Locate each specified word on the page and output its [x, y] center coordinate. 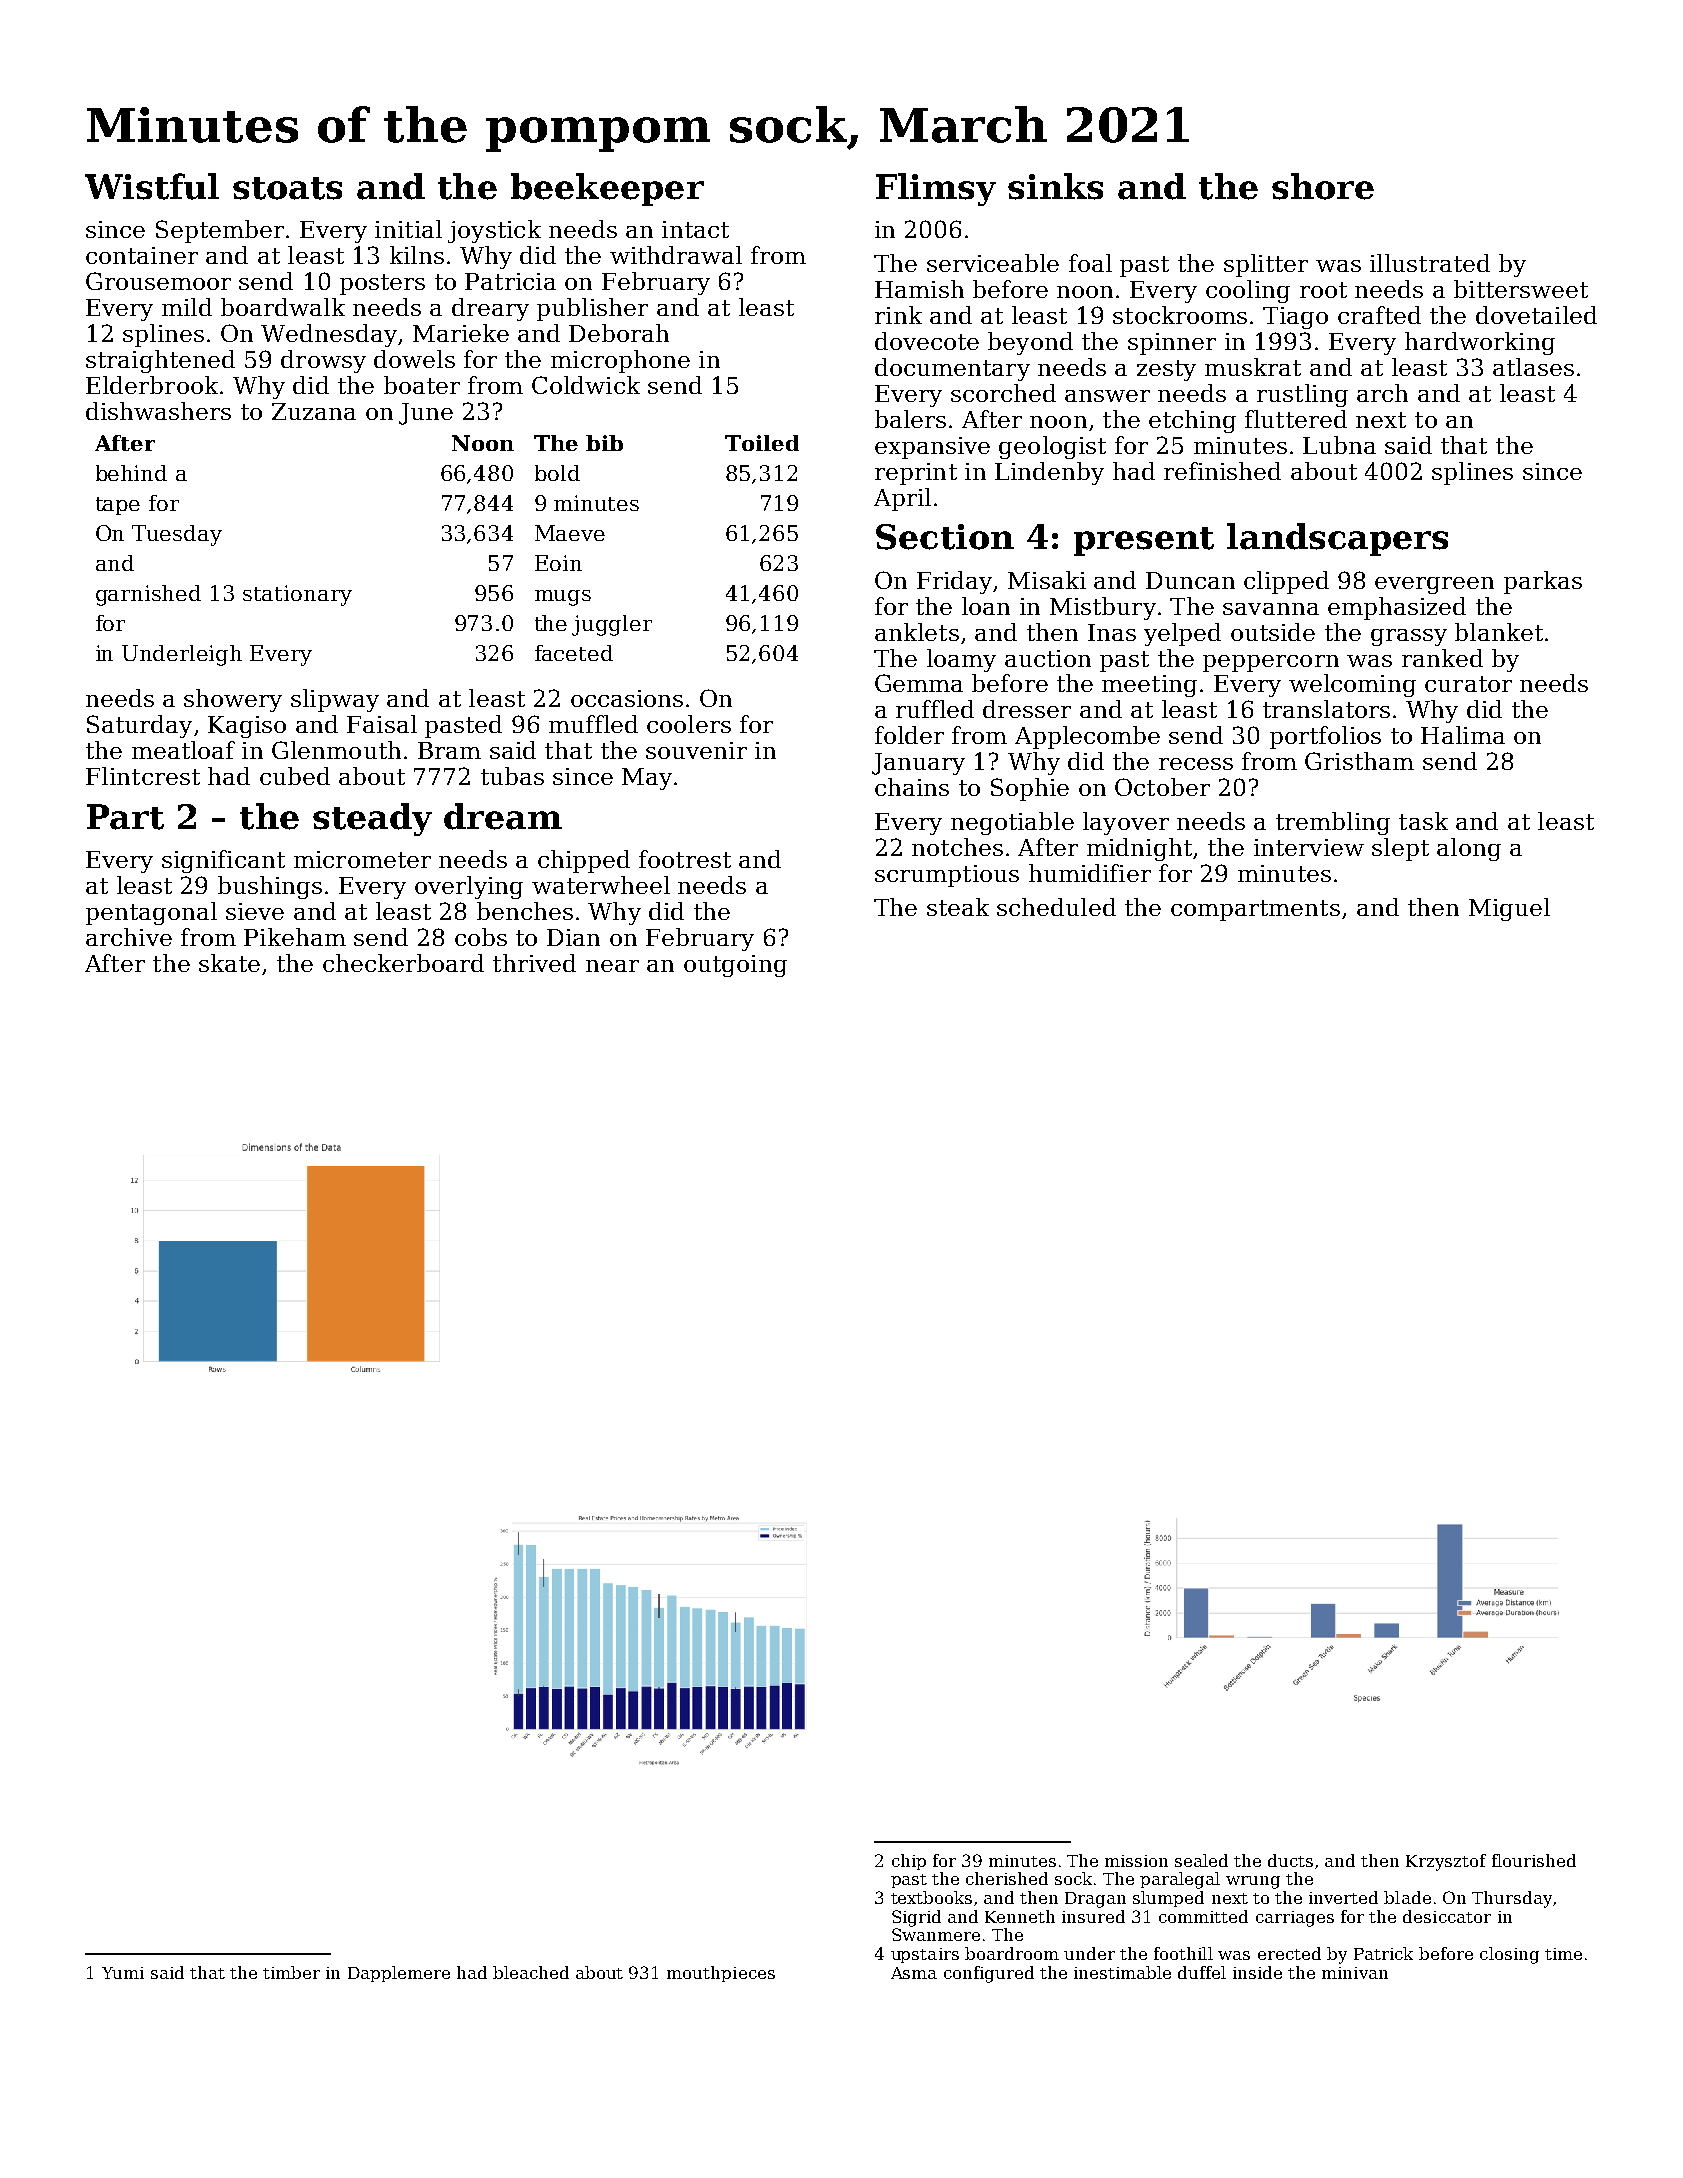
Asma [914, 1973]
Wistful [152, 186]
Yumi [123, 1973]
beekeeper [607, 189]
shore [1323, 186]
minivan [1355, 1973]
